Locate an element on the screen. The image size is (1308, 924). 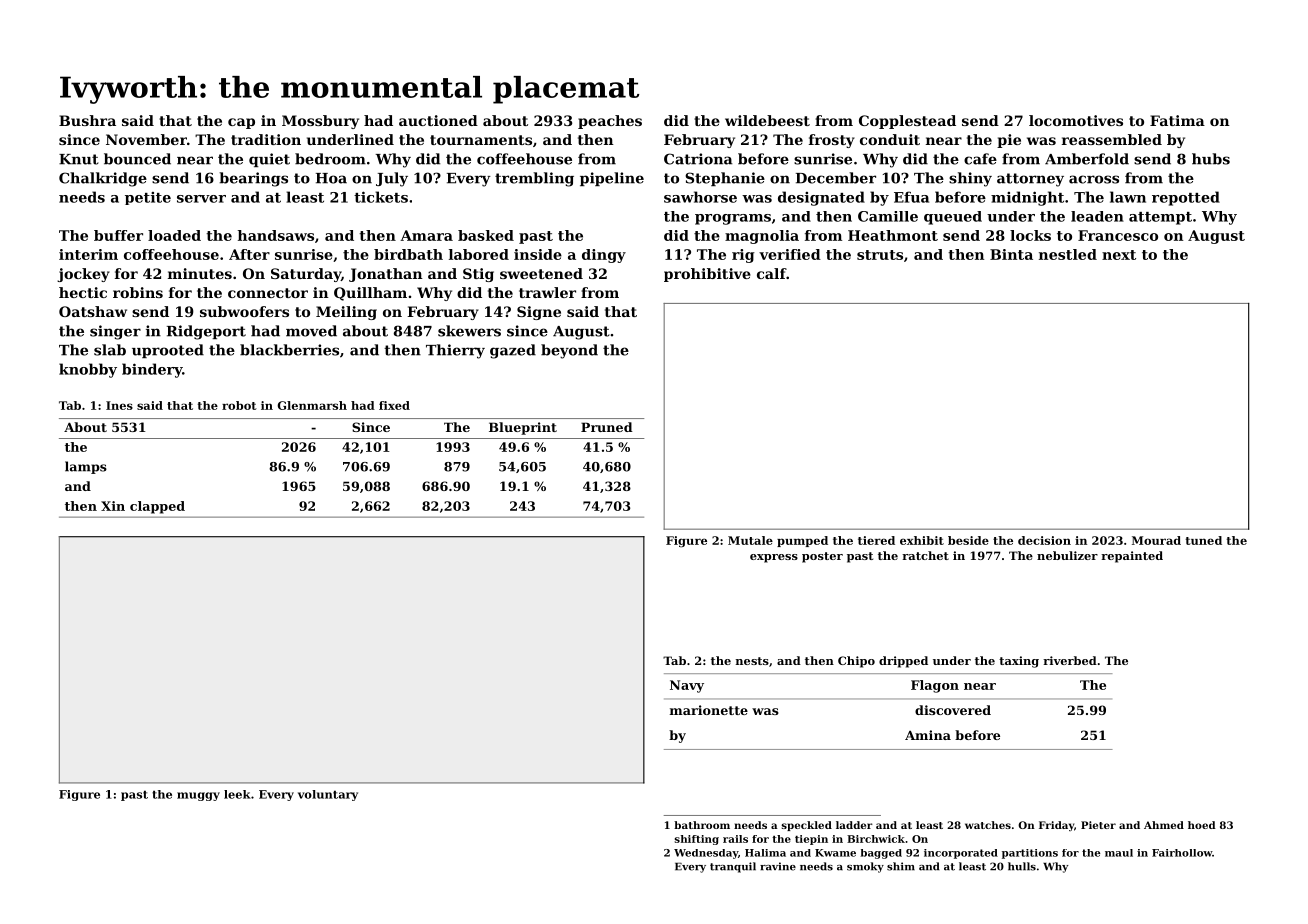
shiny is located at coordinates (970, 179).
